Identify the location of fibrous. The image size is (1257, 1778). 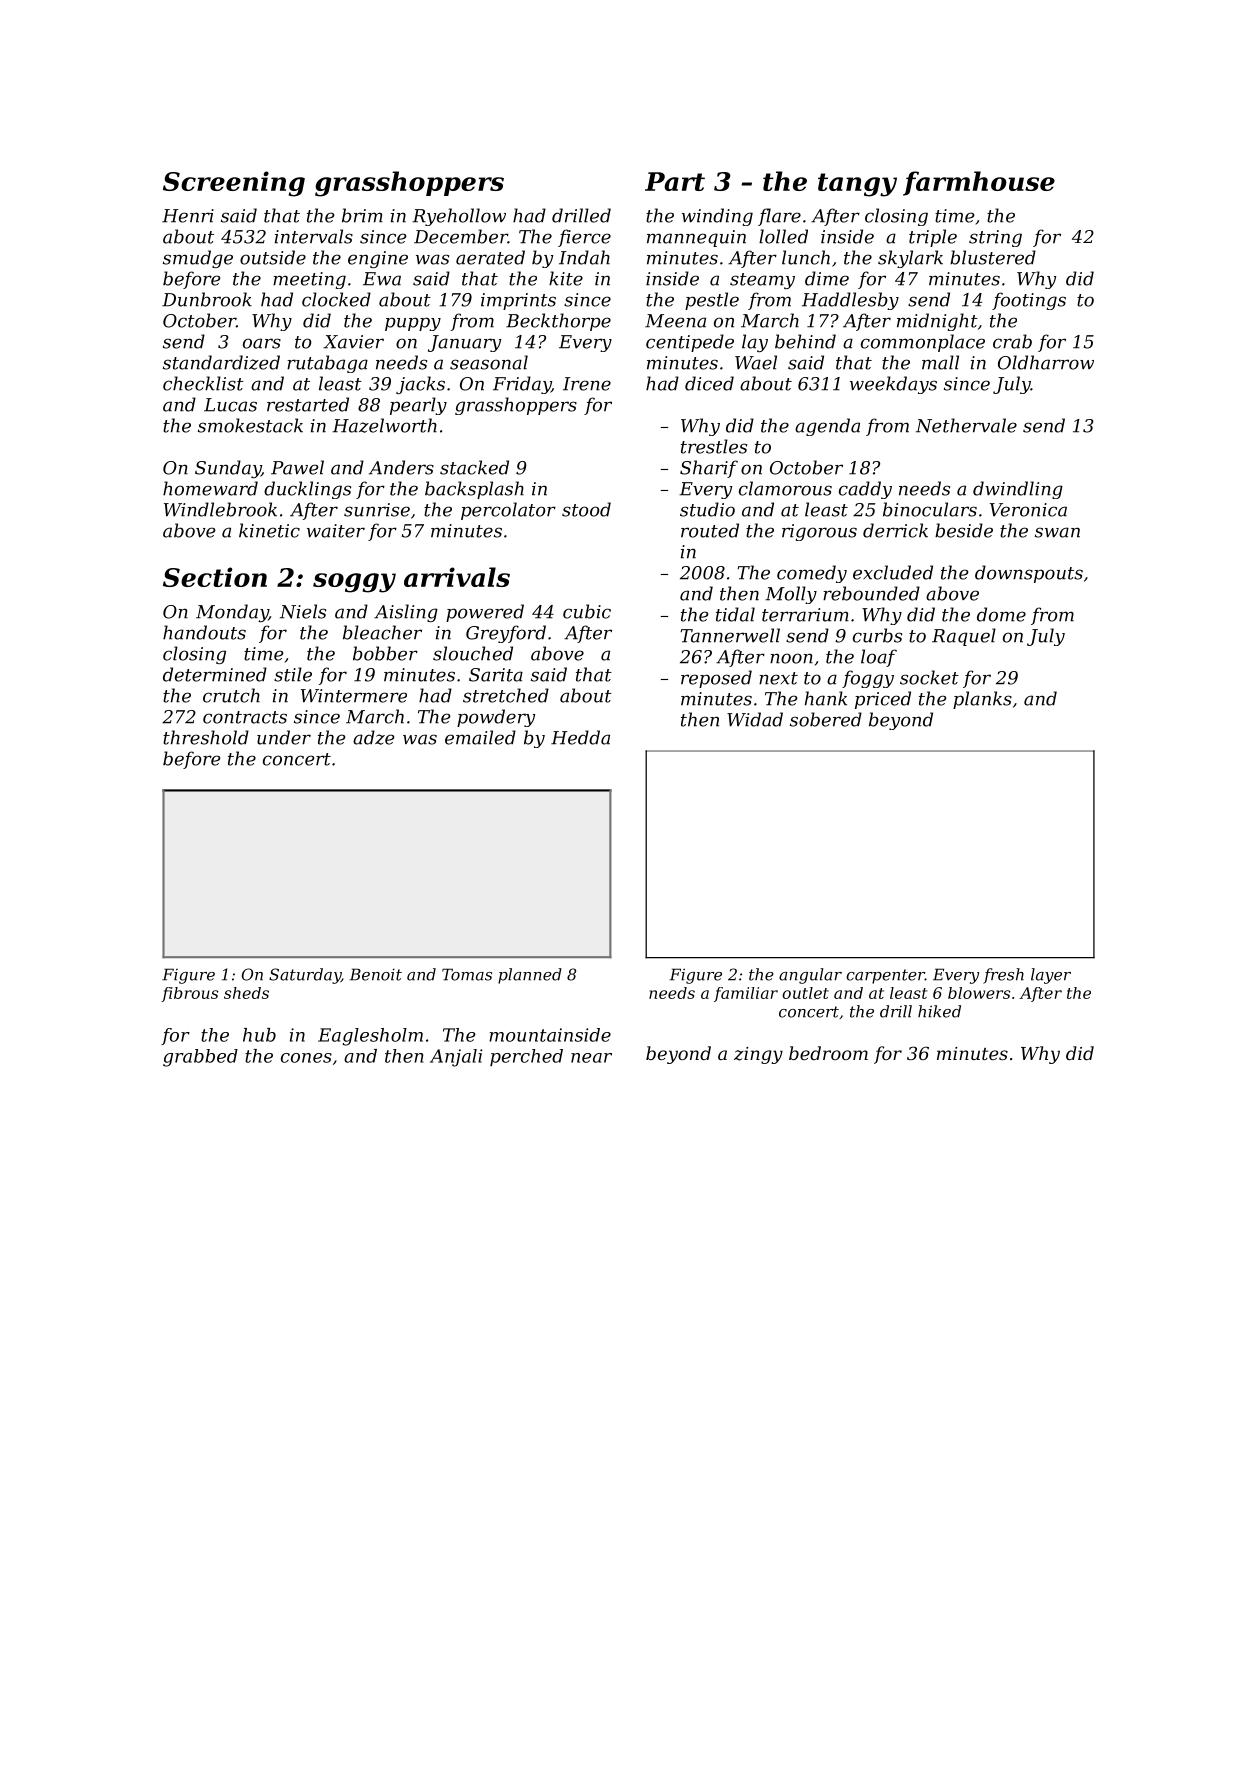
(189, 994).
